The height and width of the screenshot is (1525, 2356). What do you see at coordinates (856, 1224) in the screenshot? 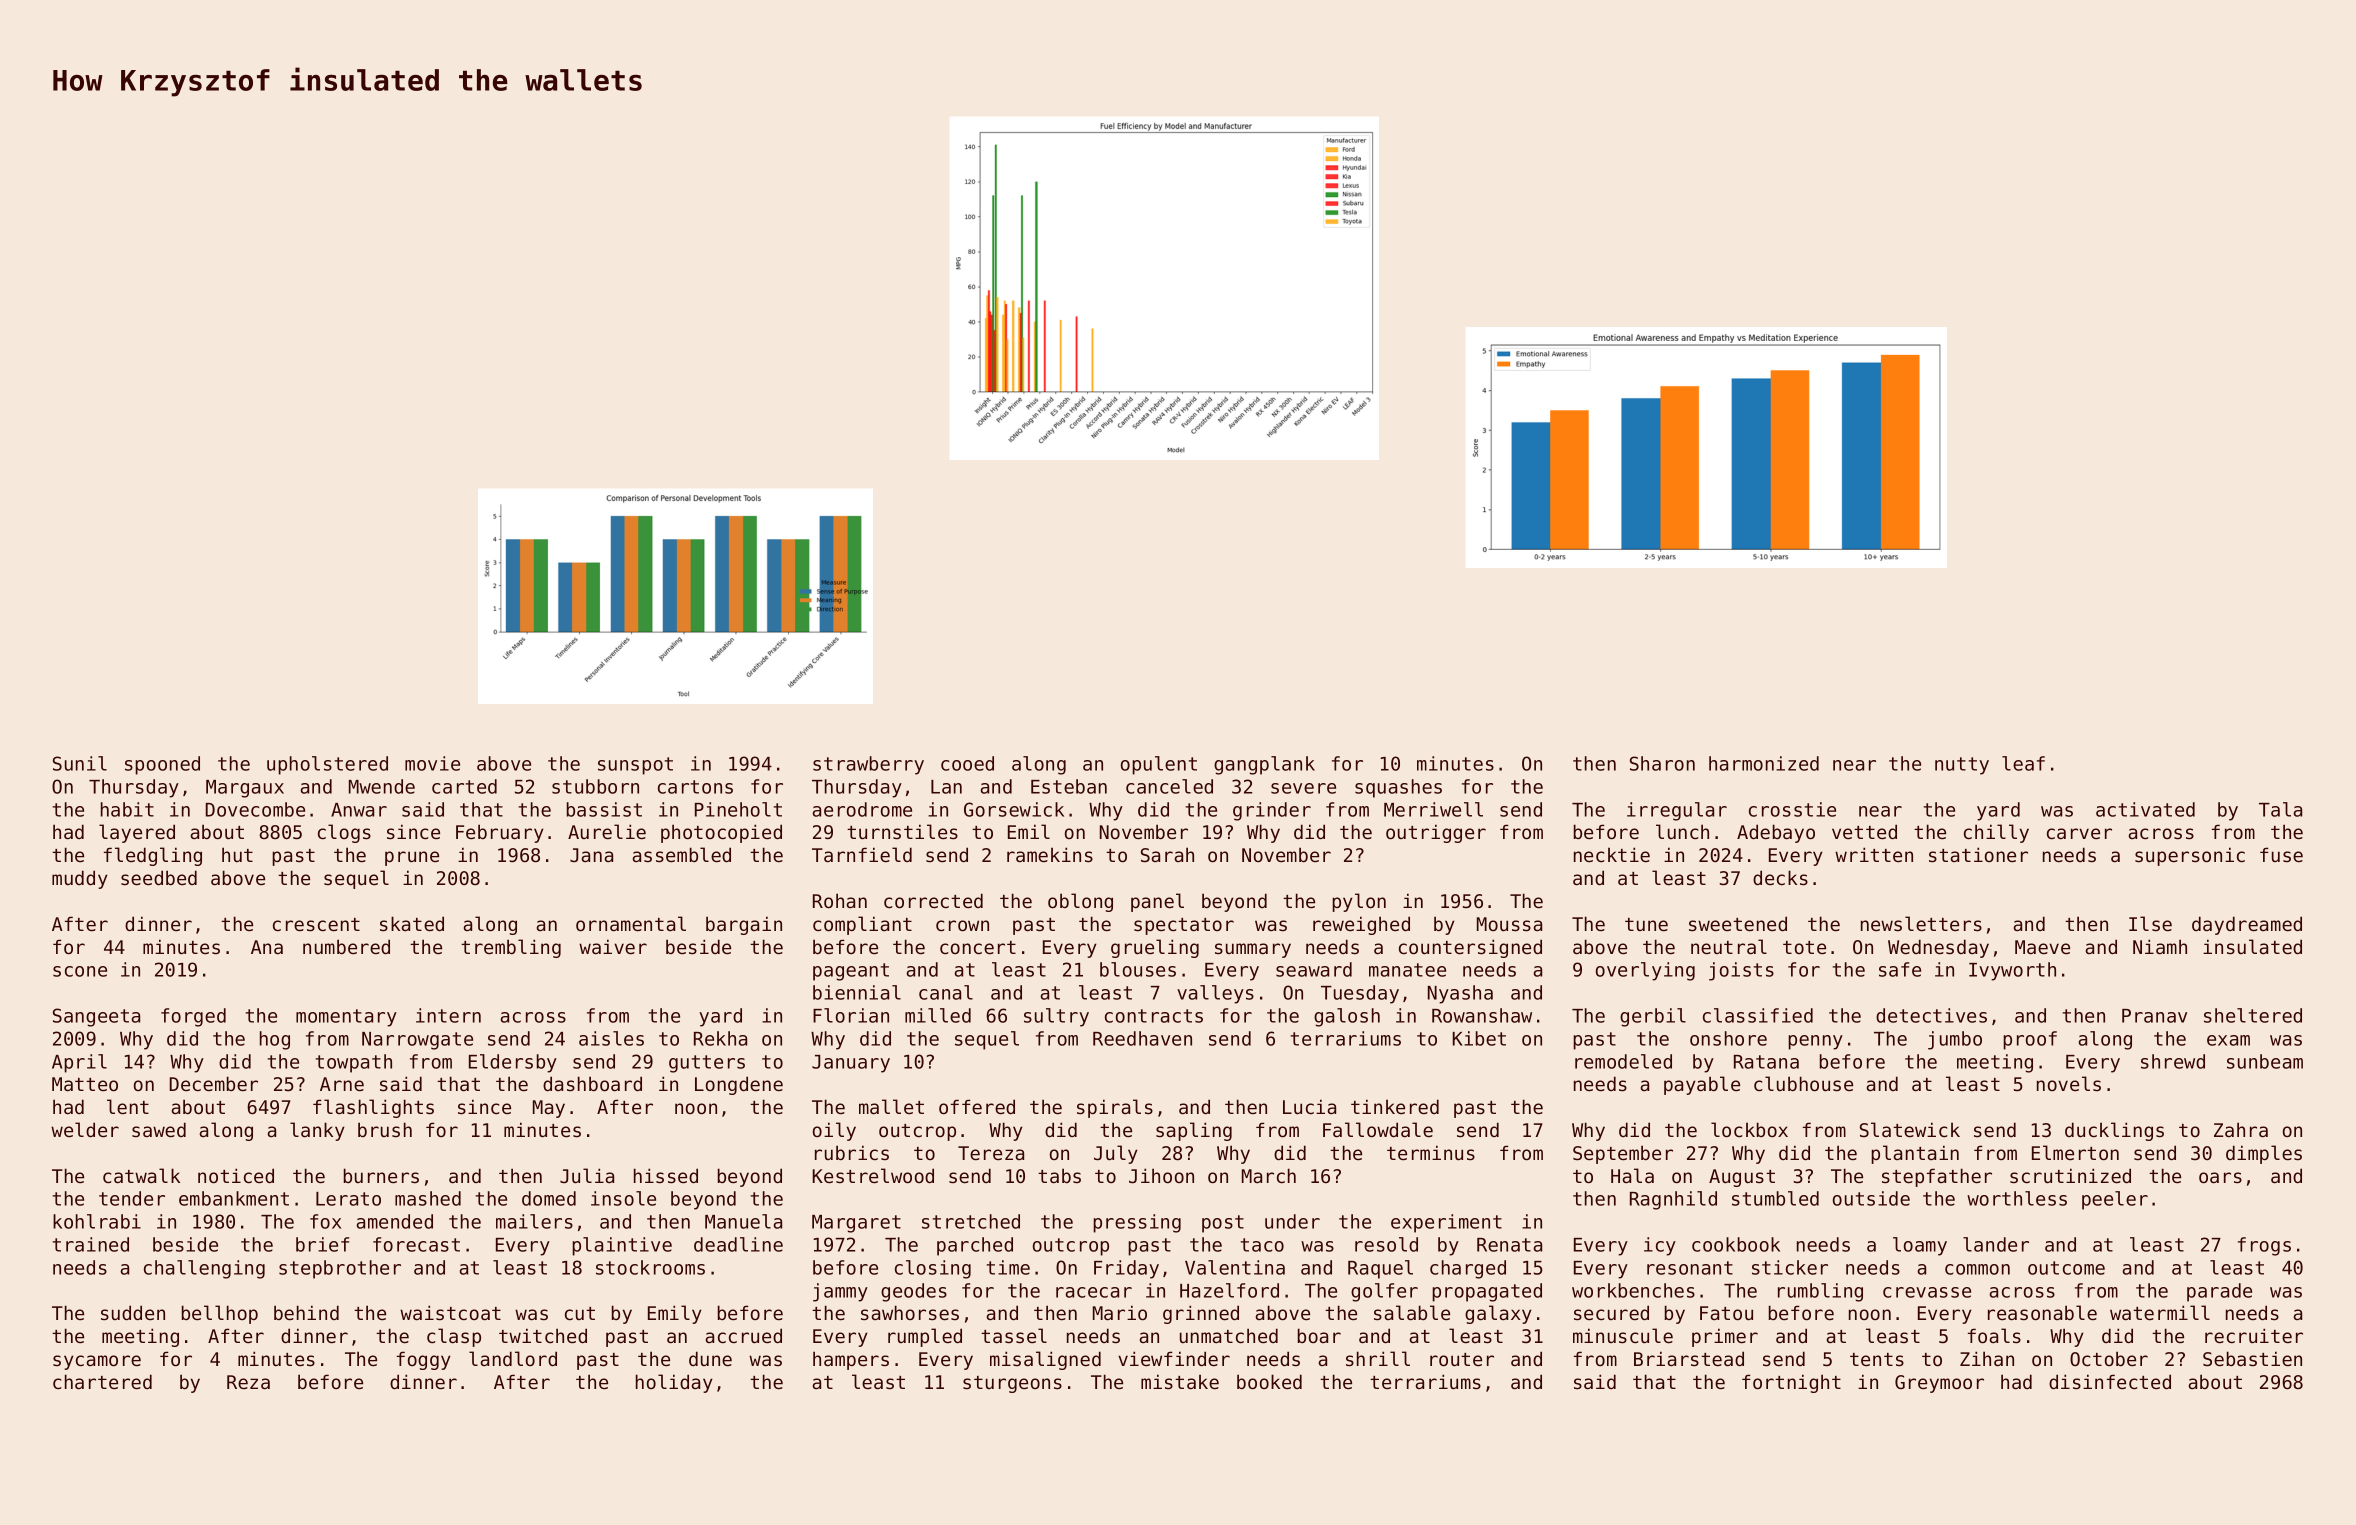
I see `Margaret` at bounding box center [856, 1224].
